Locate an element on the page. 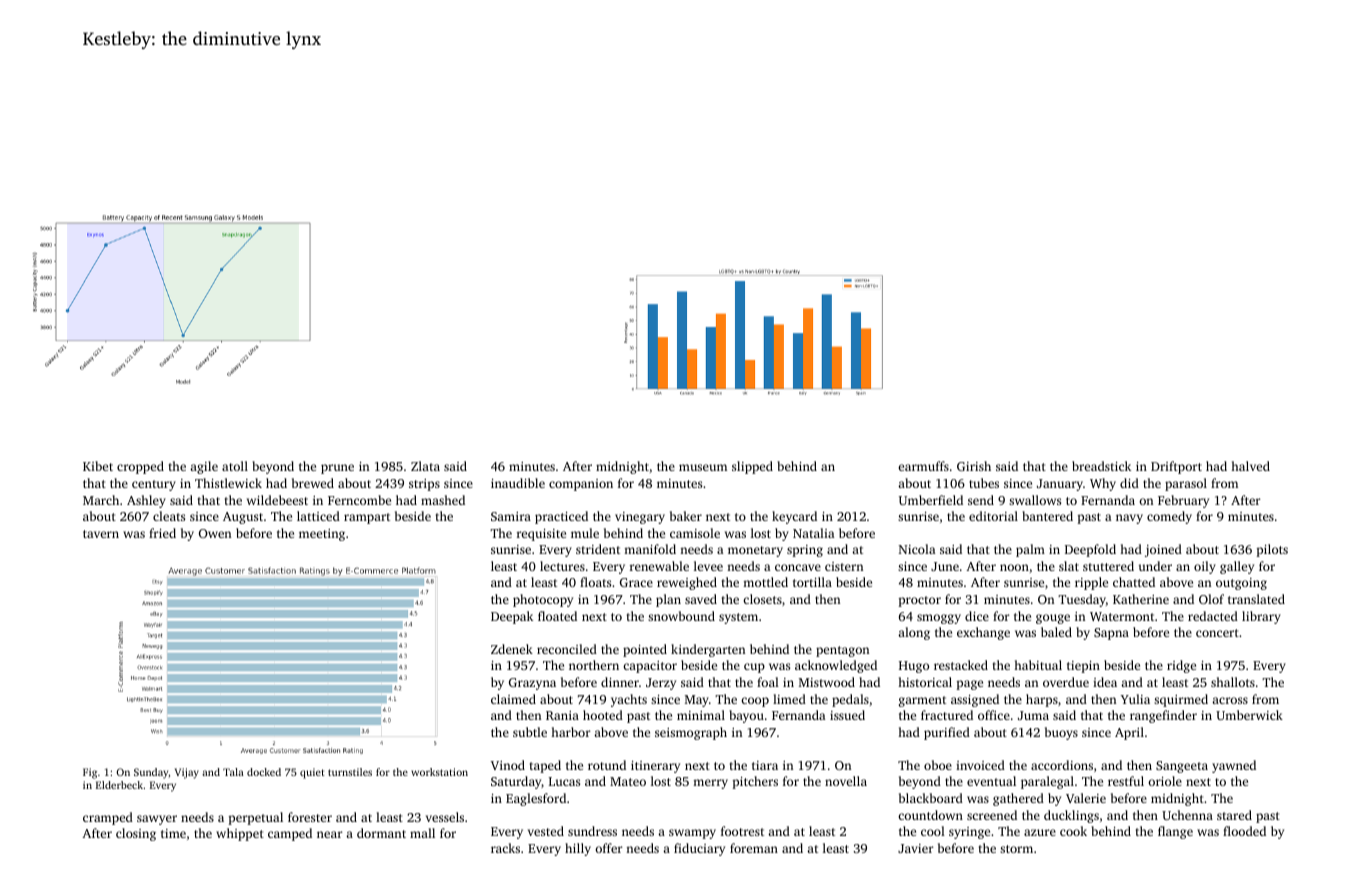 The image size is (1372, 887). Eaglesford is located at coordinates (536, 799).
